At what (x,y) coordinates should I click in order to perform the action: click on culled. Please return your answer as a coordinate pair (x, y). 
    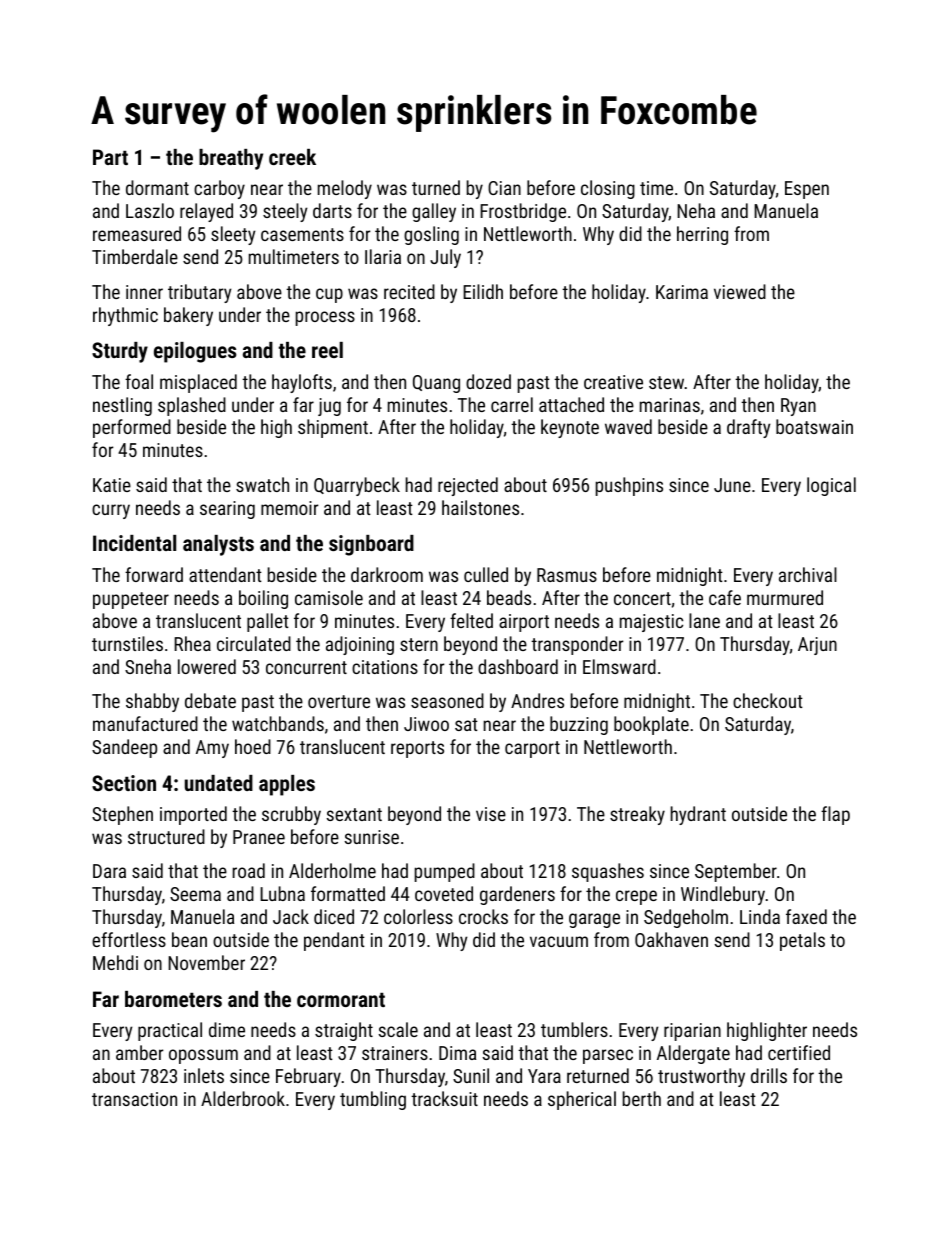
    Looking at the image, I should click on (486, 574).
